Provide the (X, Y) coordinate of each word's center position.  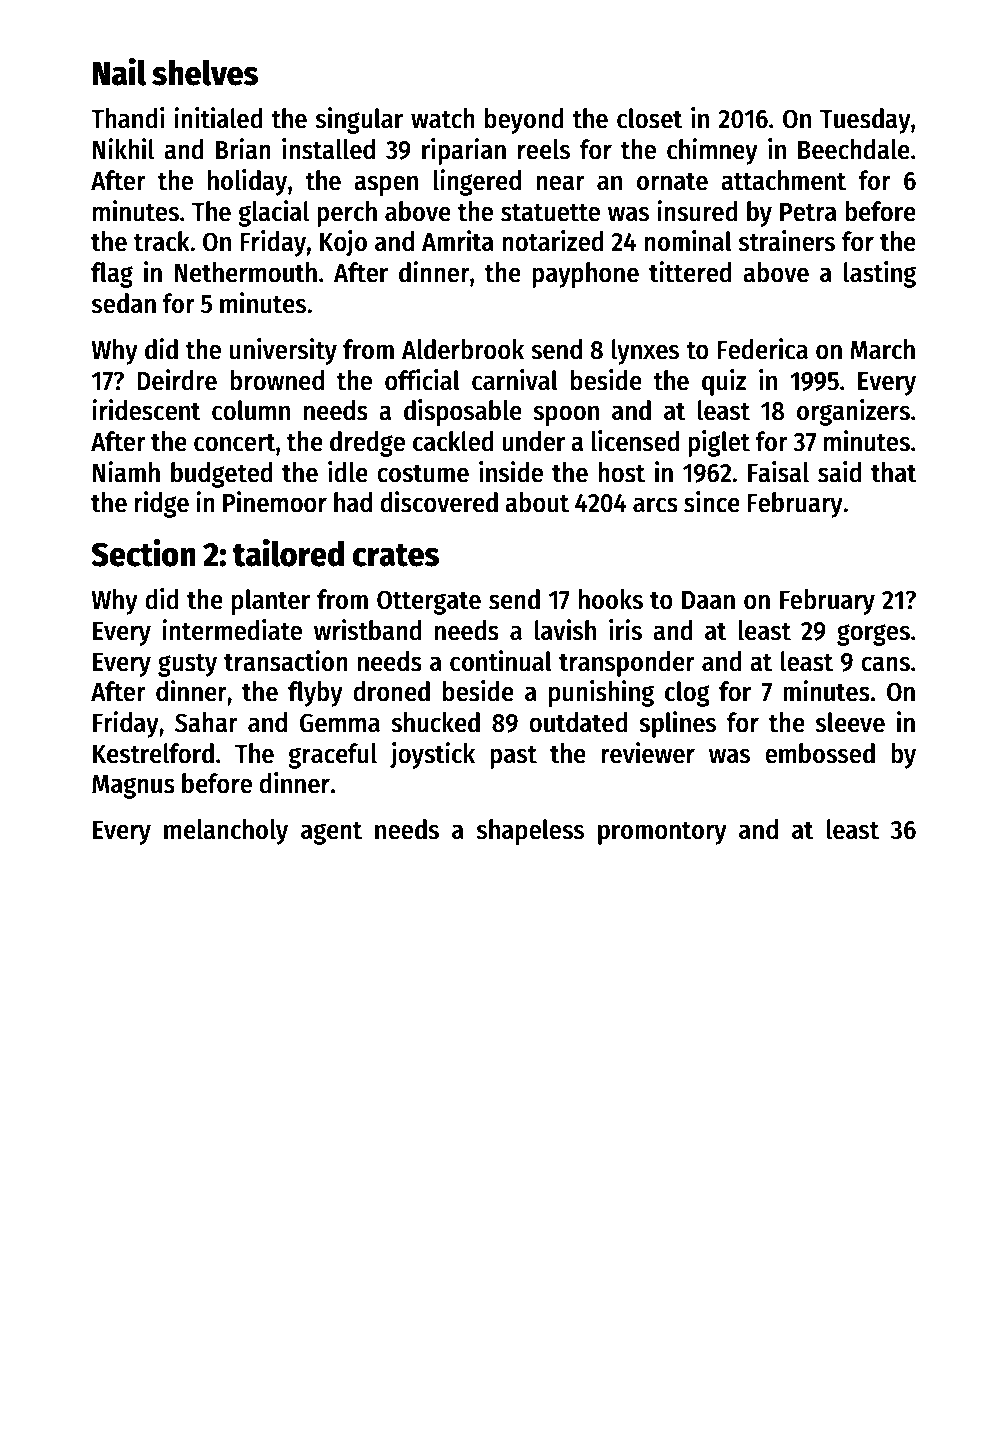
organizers (853, 412)
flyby (315, 694)
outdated (578, 722)
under (533, 441)
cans (885, 664)
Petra (808, 212)
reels (544, 149)
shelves (205, 72)
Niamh (126, 472)
